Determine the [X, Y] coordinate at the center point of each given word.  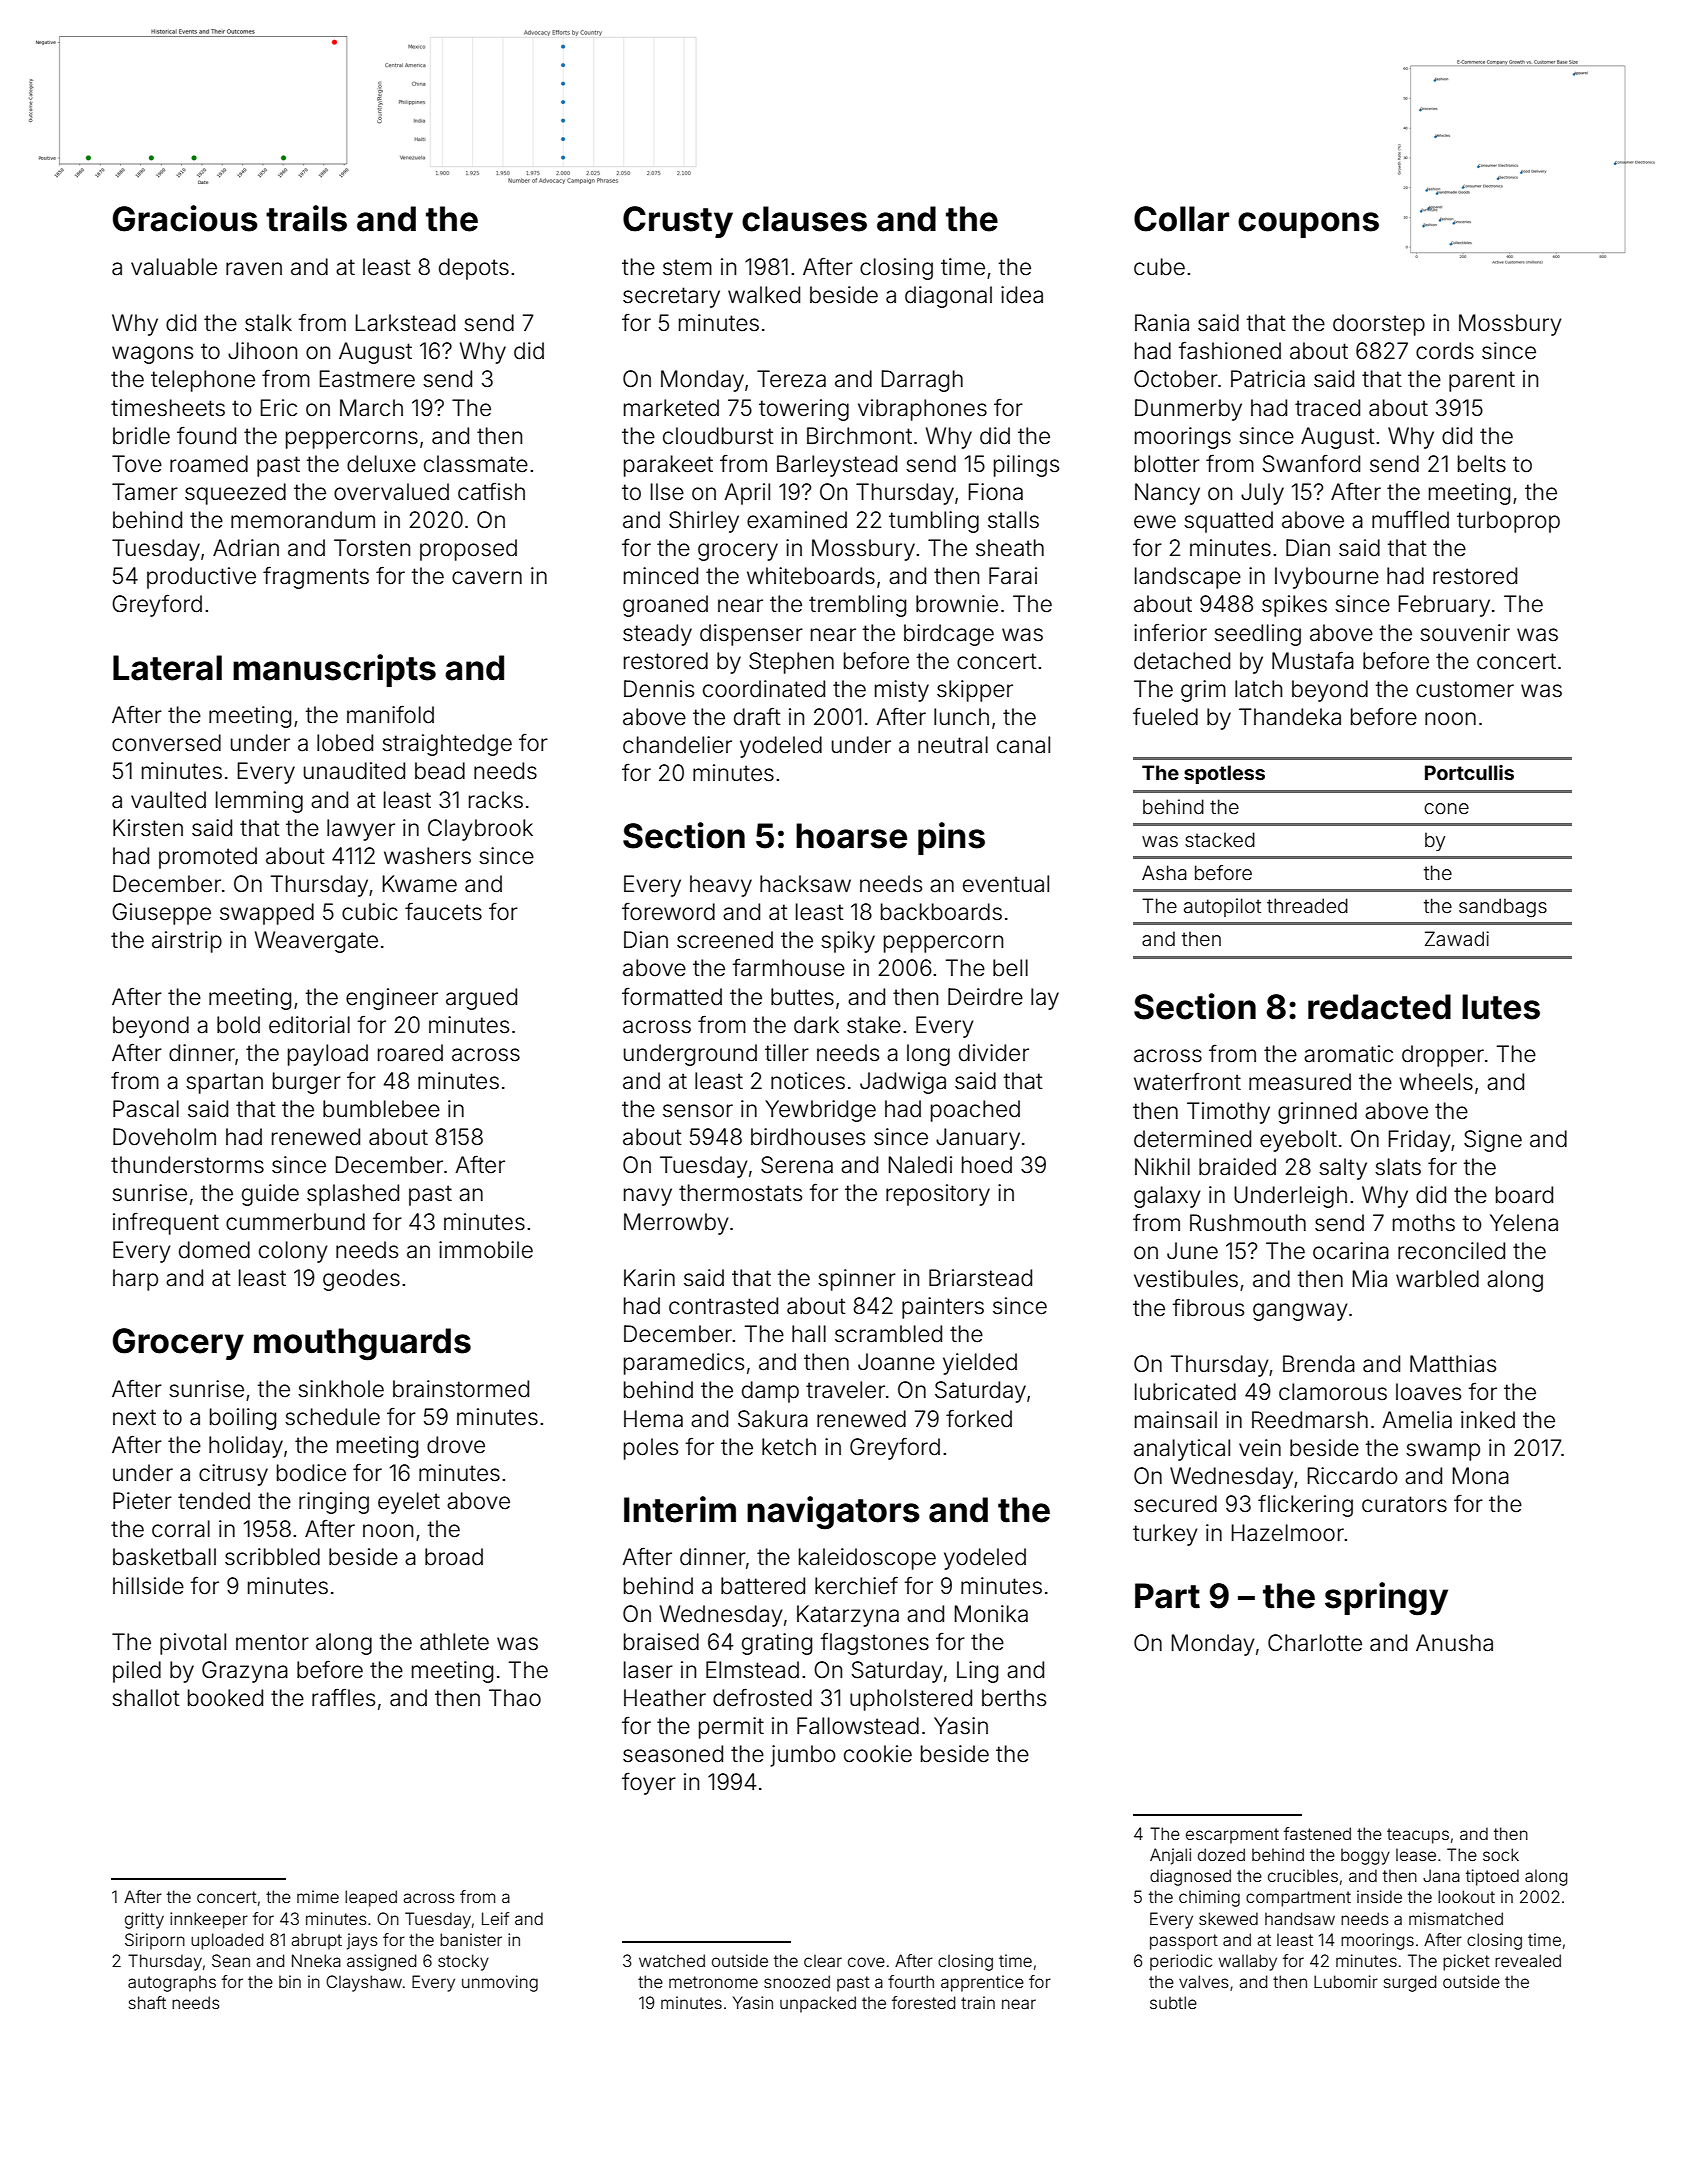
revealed [1528, 1960]
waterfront [1187, 1082]
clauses [804, 219]
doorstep [1379, 325]
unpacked [818, 2004]
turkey [1165, 1535]
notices [808, 1081]
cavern [487, 578]
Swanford [1311, 464]
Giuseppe [161, 914]
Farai [1013, 576]
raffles [343, 1697]
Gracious [185, 218]
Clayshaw [364, 1983]
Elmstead [752, 1670]
